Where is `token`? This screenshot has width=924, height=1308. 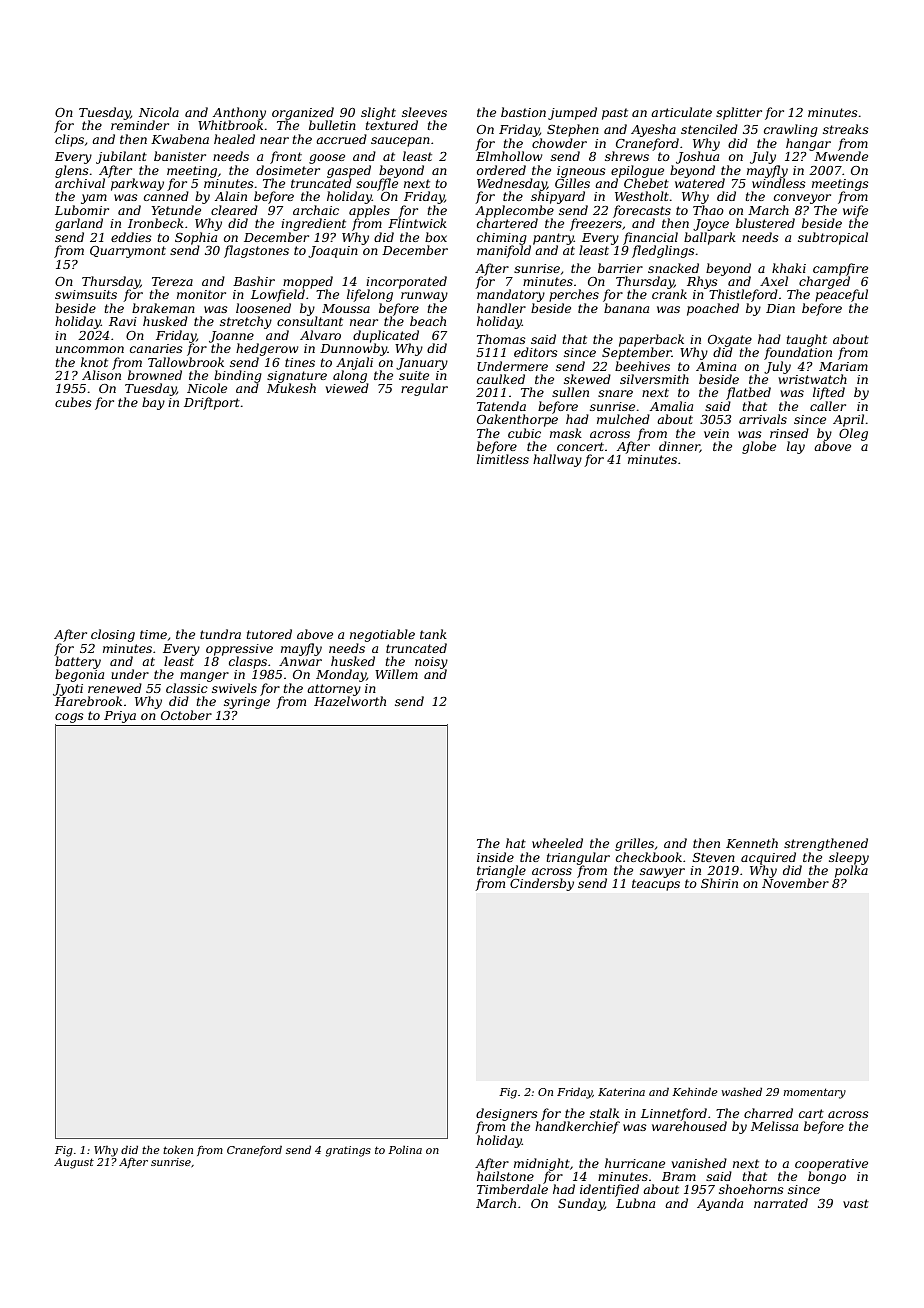 token is located at coordinates (178, 1150).
